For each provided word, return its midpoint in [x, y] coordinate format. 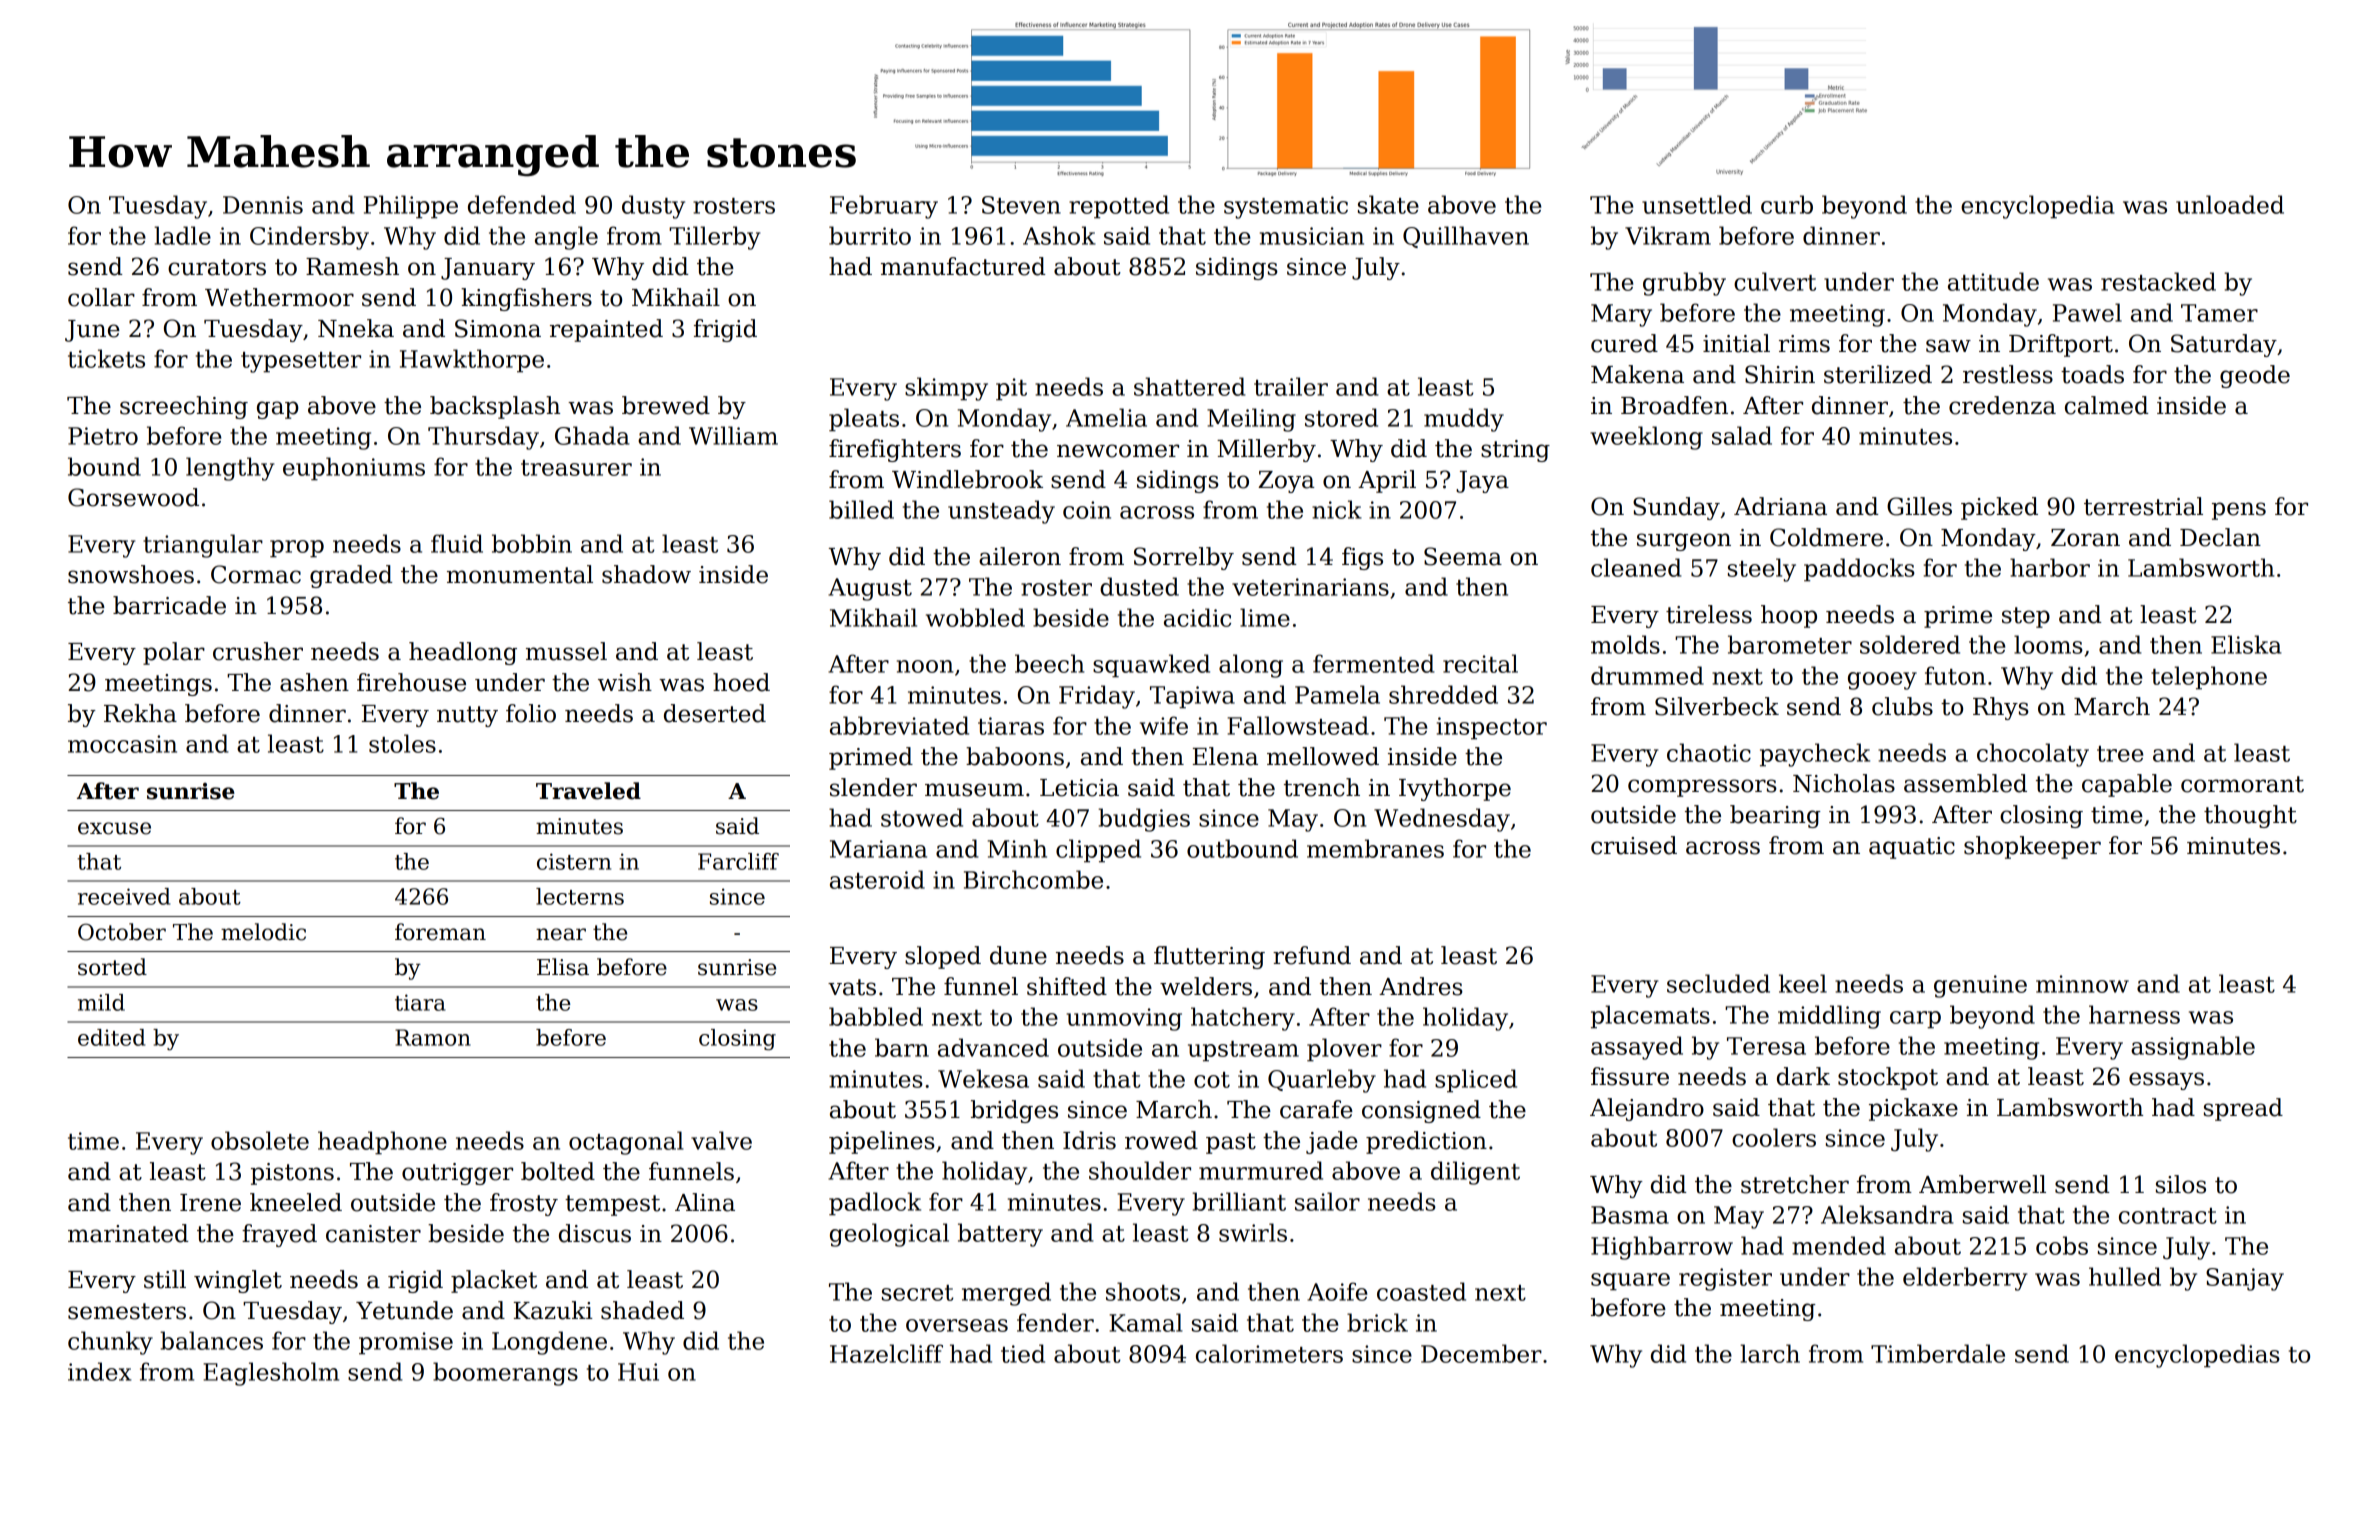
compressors [1702, 788]
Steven [1021, 205]
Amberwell [1982, 1184]
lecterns [580, 896]
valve [721, 1140]
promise [406, 1343]
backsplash [495, 407]
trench [1322, 787]
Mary [1621, 315]
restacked [2158, 281]
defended [522, 204]
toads [2092, 374]
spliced [1476, 1081]
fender [1055, 1322]
